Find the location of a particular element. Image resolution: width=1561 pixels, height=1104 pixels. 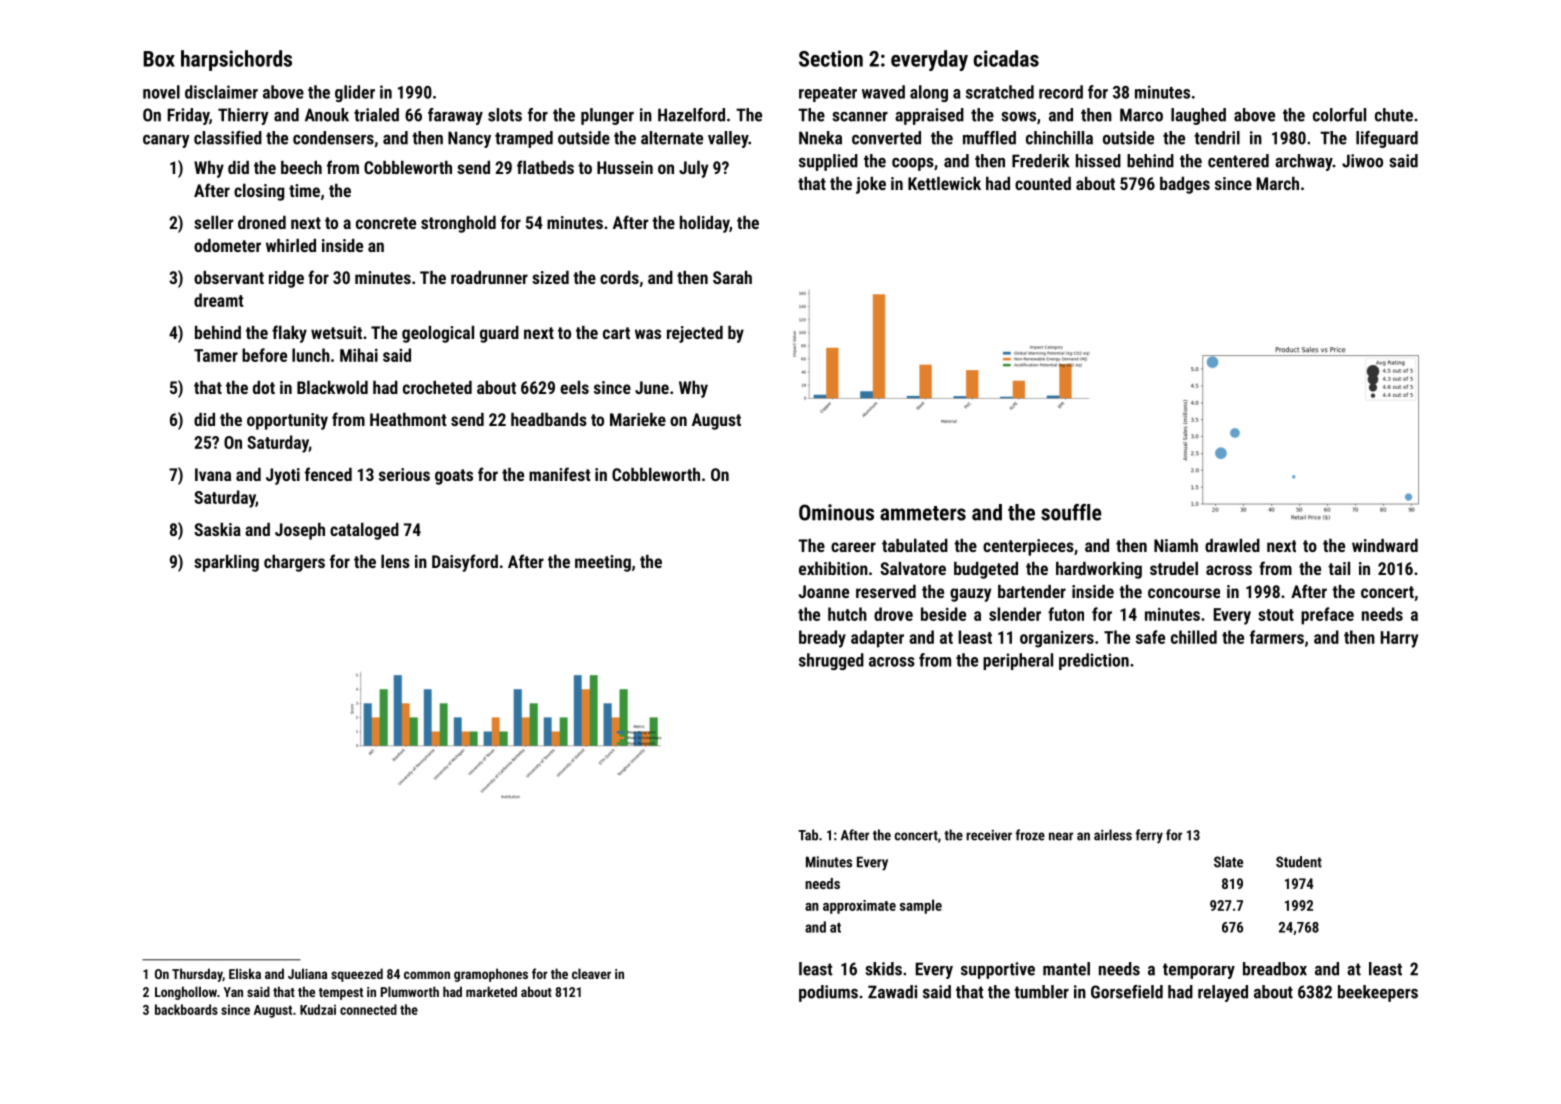

approximate is located at coordinates (859, 907).
